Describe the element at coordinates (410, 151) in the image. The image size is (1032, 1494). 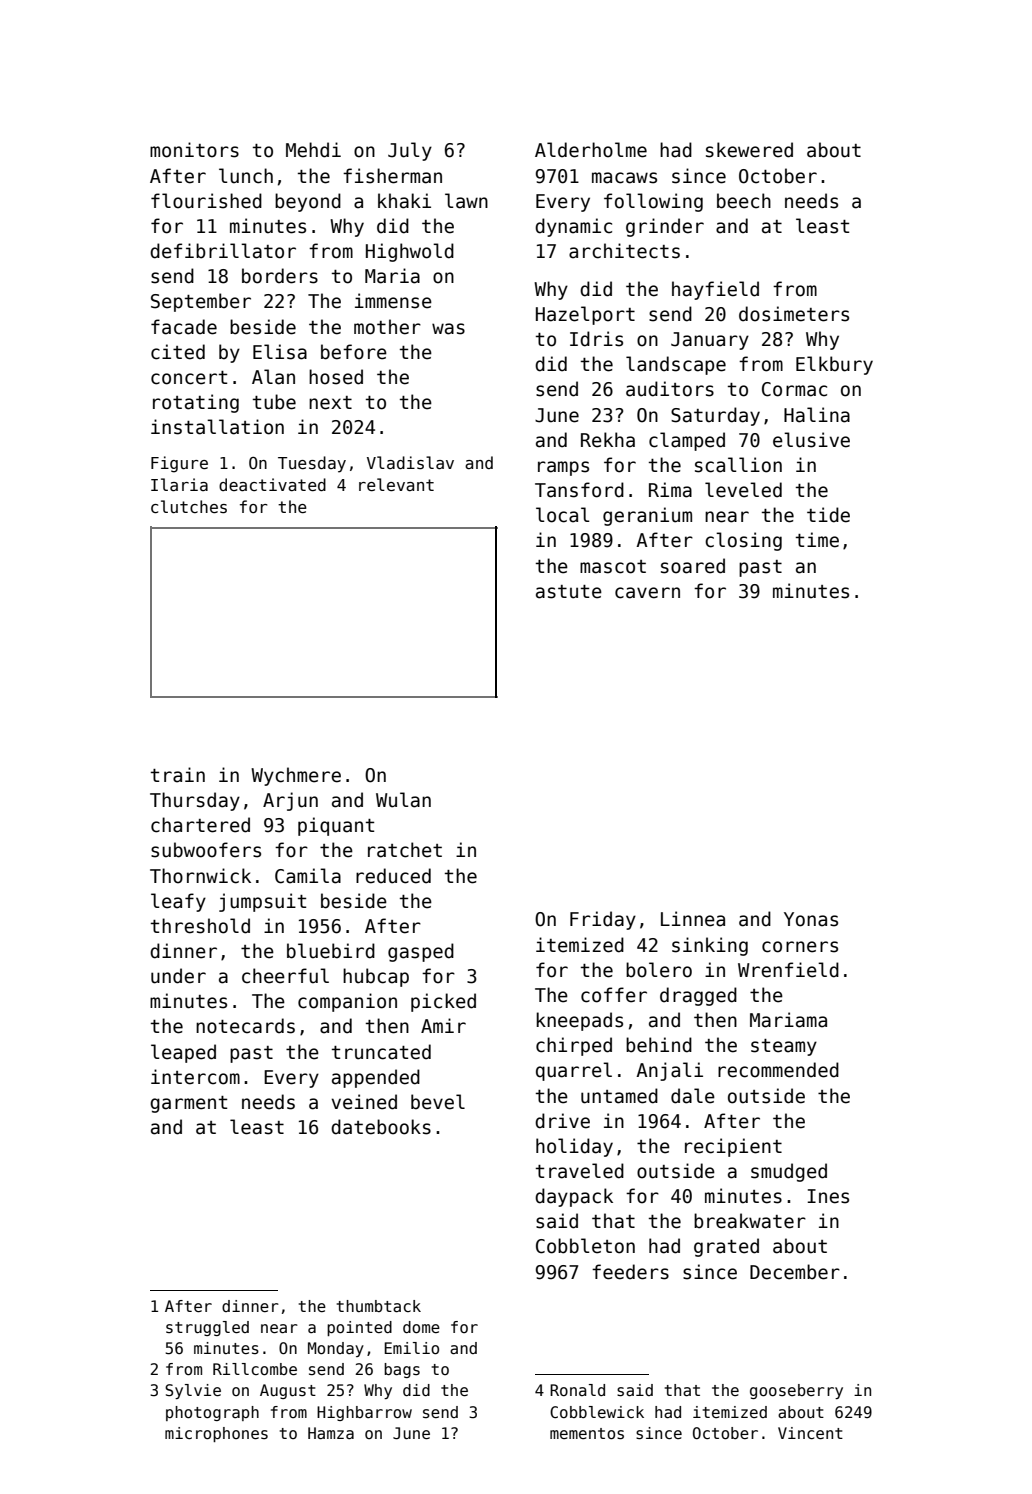
I see `July` at that location.
